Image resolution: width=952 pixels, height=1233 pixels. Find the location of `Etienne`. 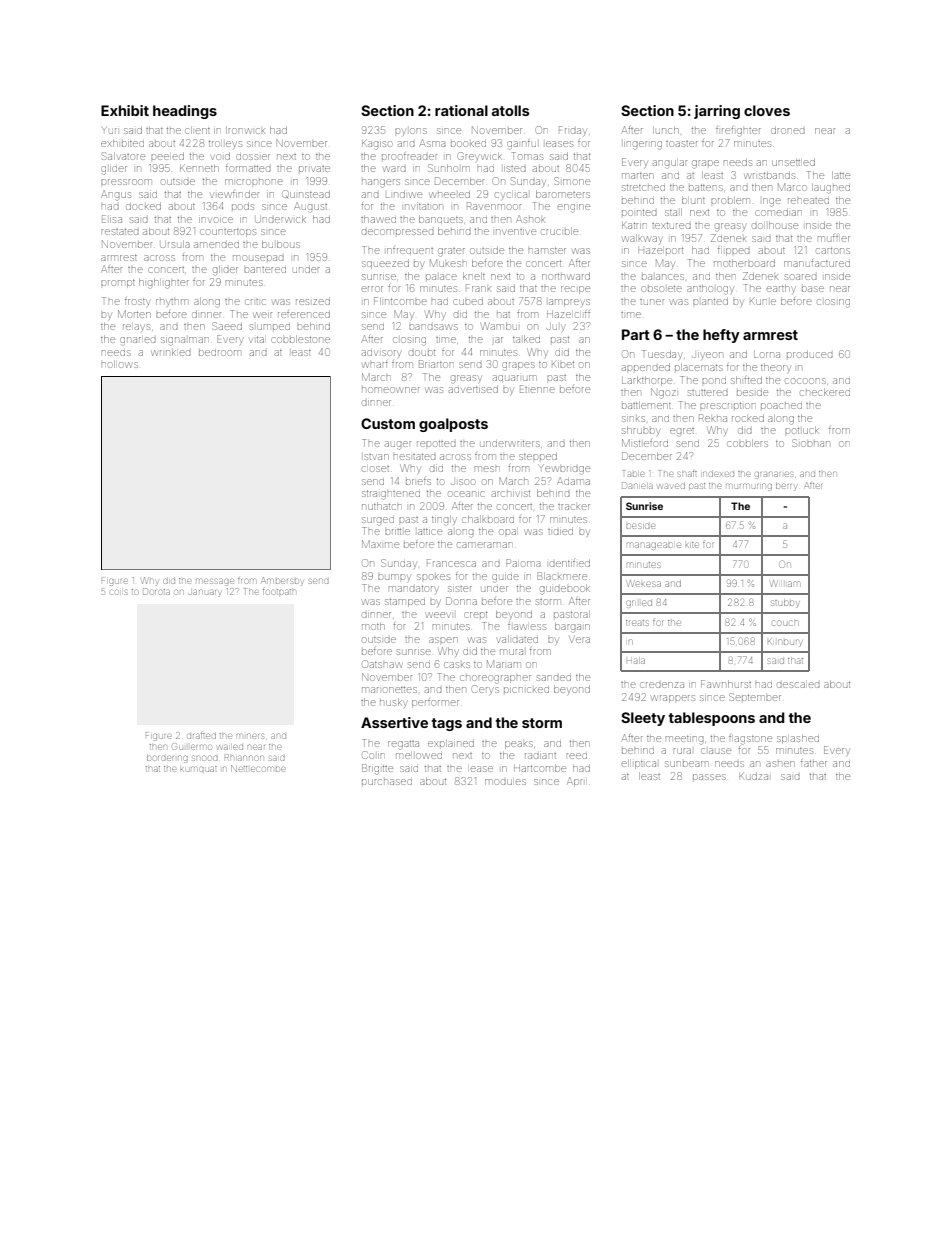

Etienne is located at coordinates (537, 389).
